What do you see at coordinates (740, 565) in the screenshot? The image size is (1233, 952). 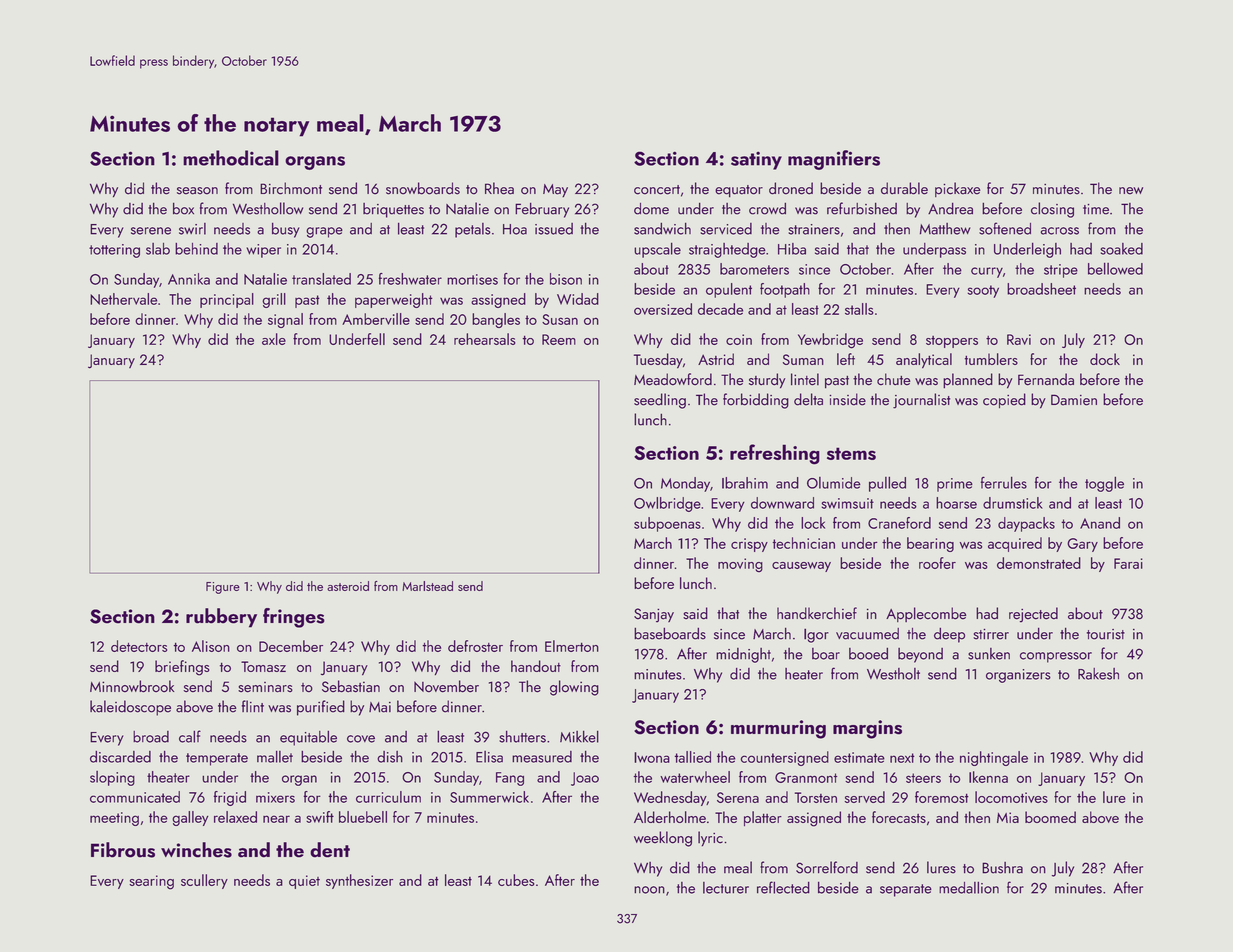 I see `moving` at bounding box center [740, 565].
